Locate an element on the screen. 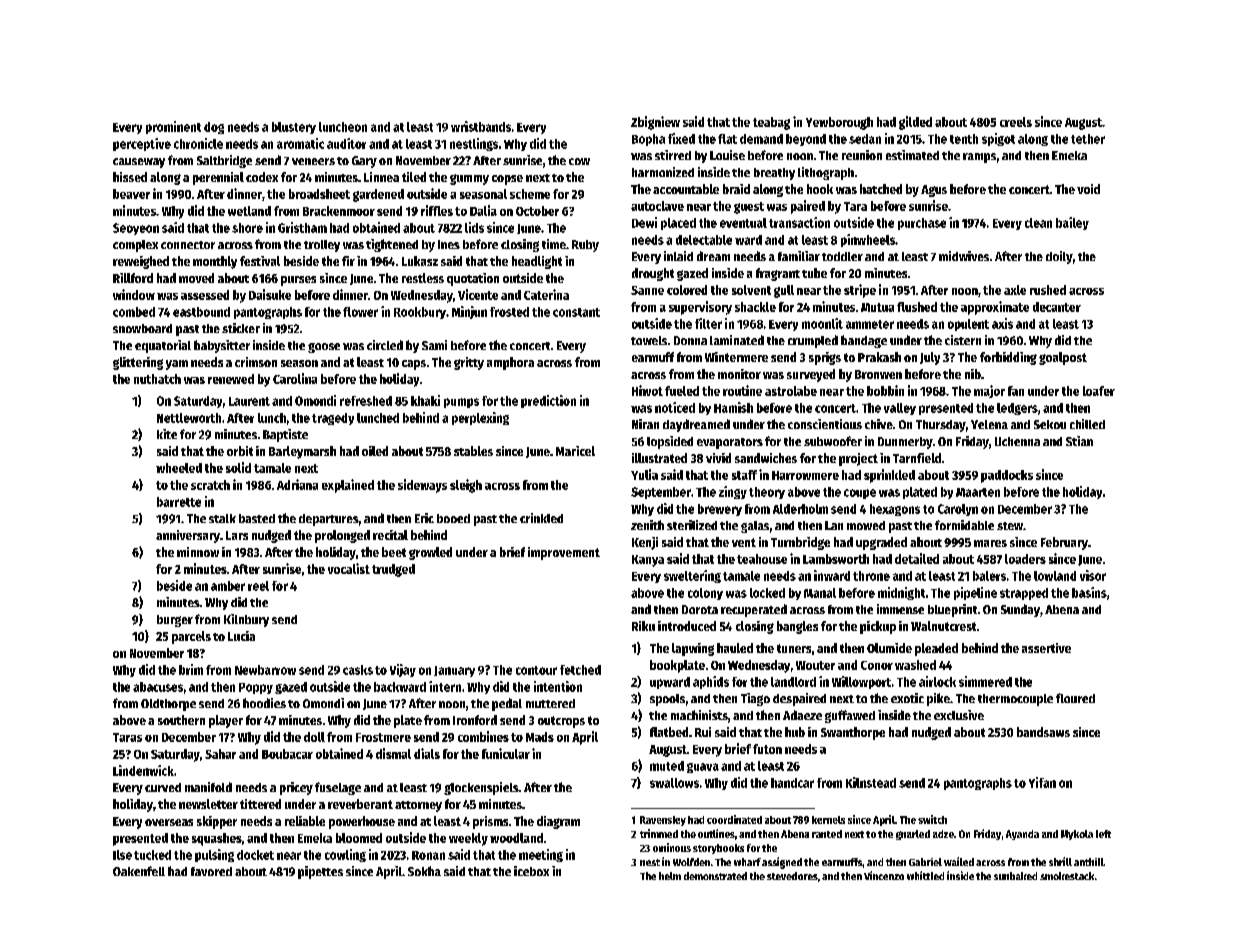  dog is located at coordinates (214, 128).
